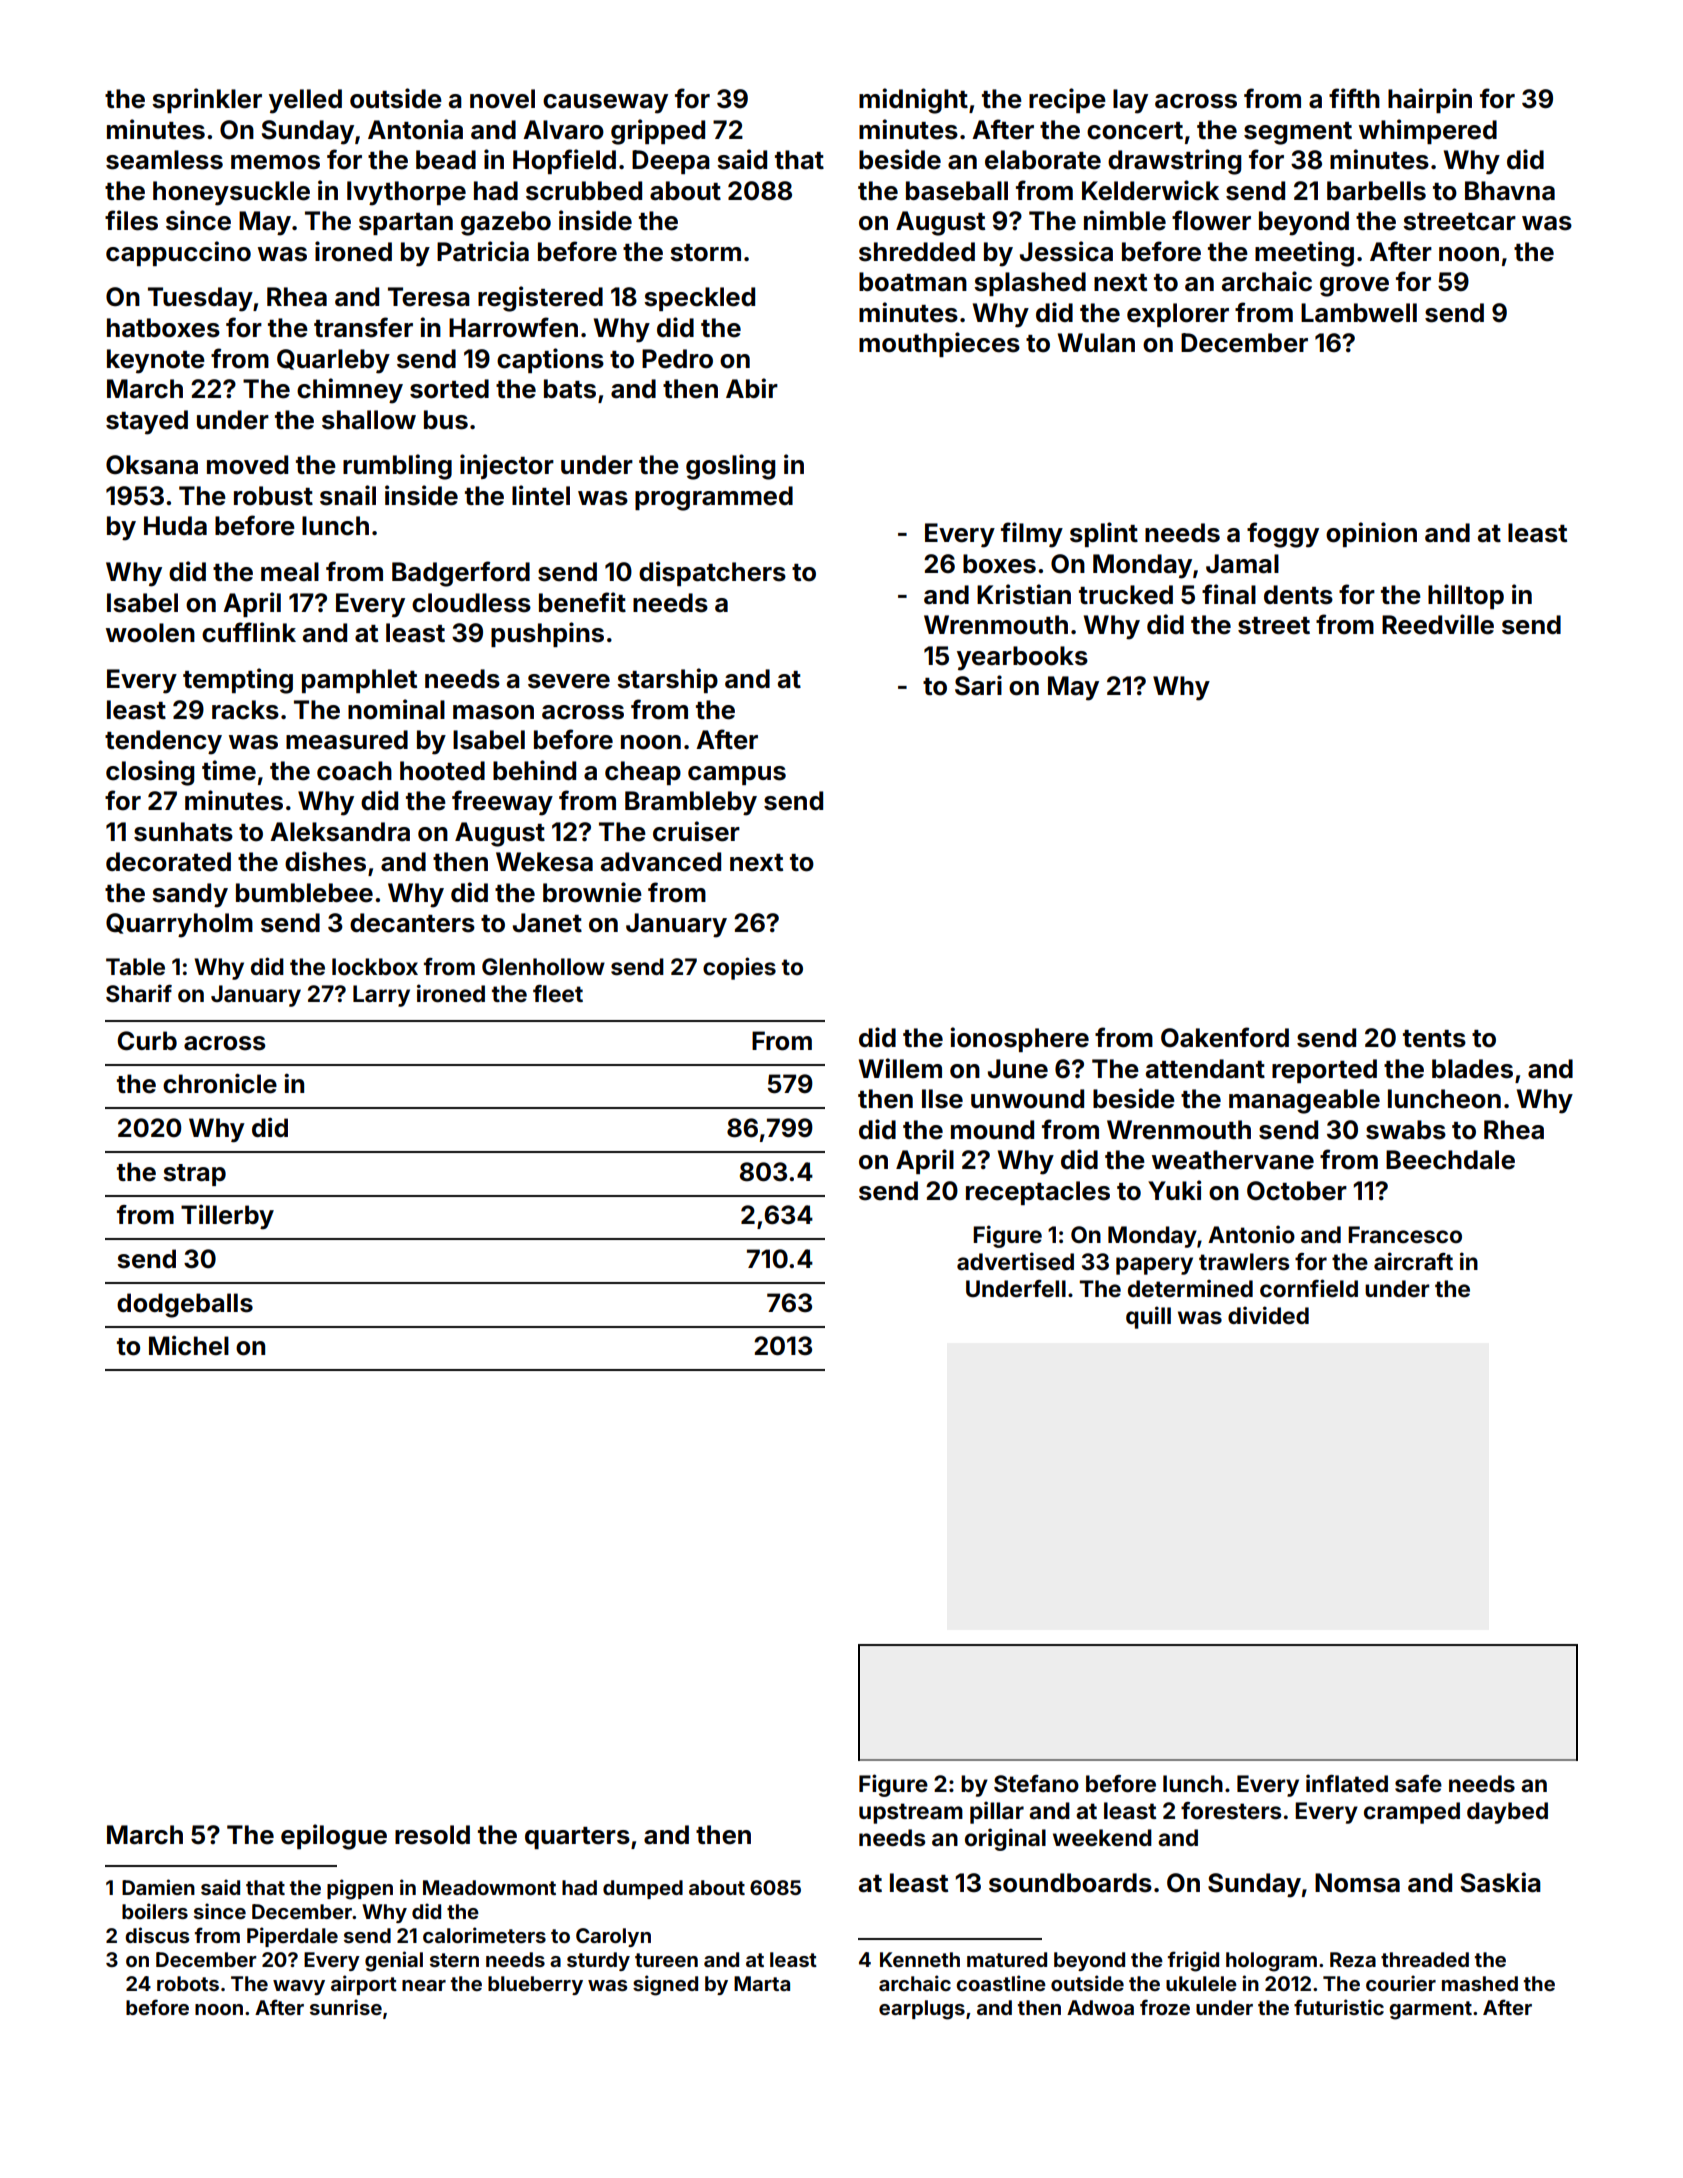  Describe the element at coordinates (922, 2010) in the screenshot. I see `earplugs` at that location.
